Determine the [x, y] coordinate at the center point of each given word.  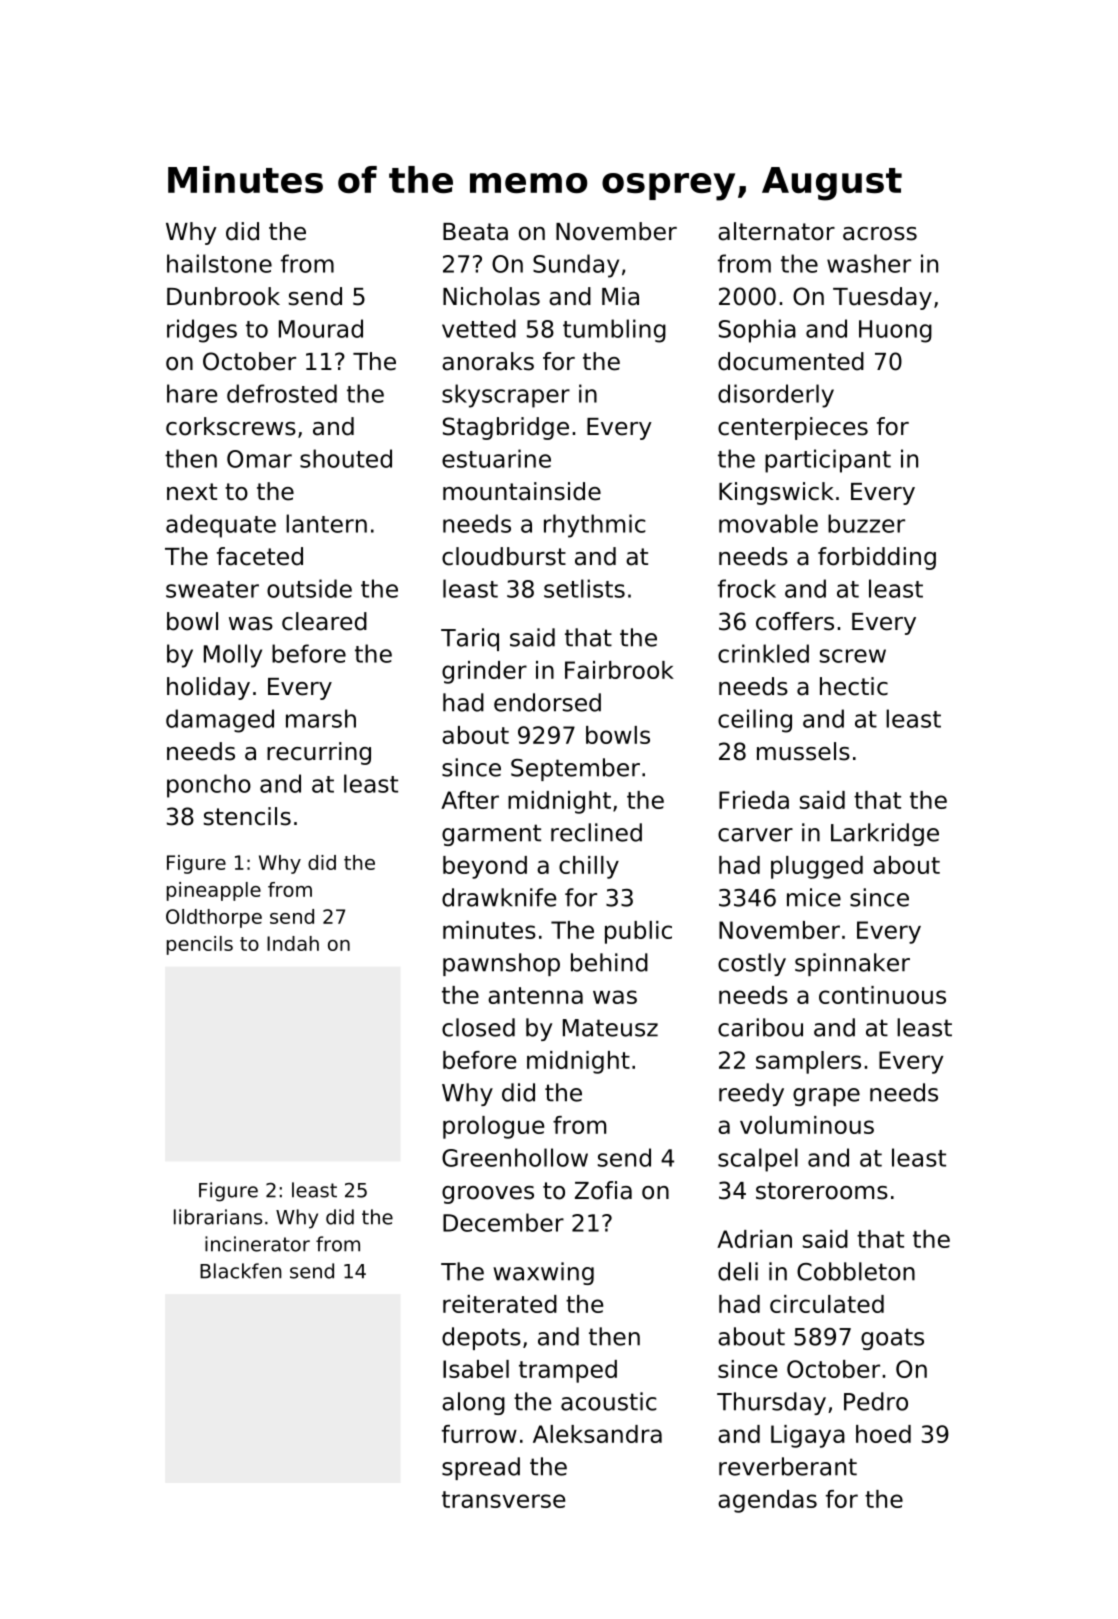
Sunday [576, 266]
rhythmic [595, 526]
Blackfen [240, 1271]
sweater [212, 589]
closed [478, 1027]
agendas [767, 1501]
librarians [218, 1217]
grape [826, 1097]
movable [768, 523]
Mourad [321, 328]
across [880, 234]
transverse [503, 1499]
